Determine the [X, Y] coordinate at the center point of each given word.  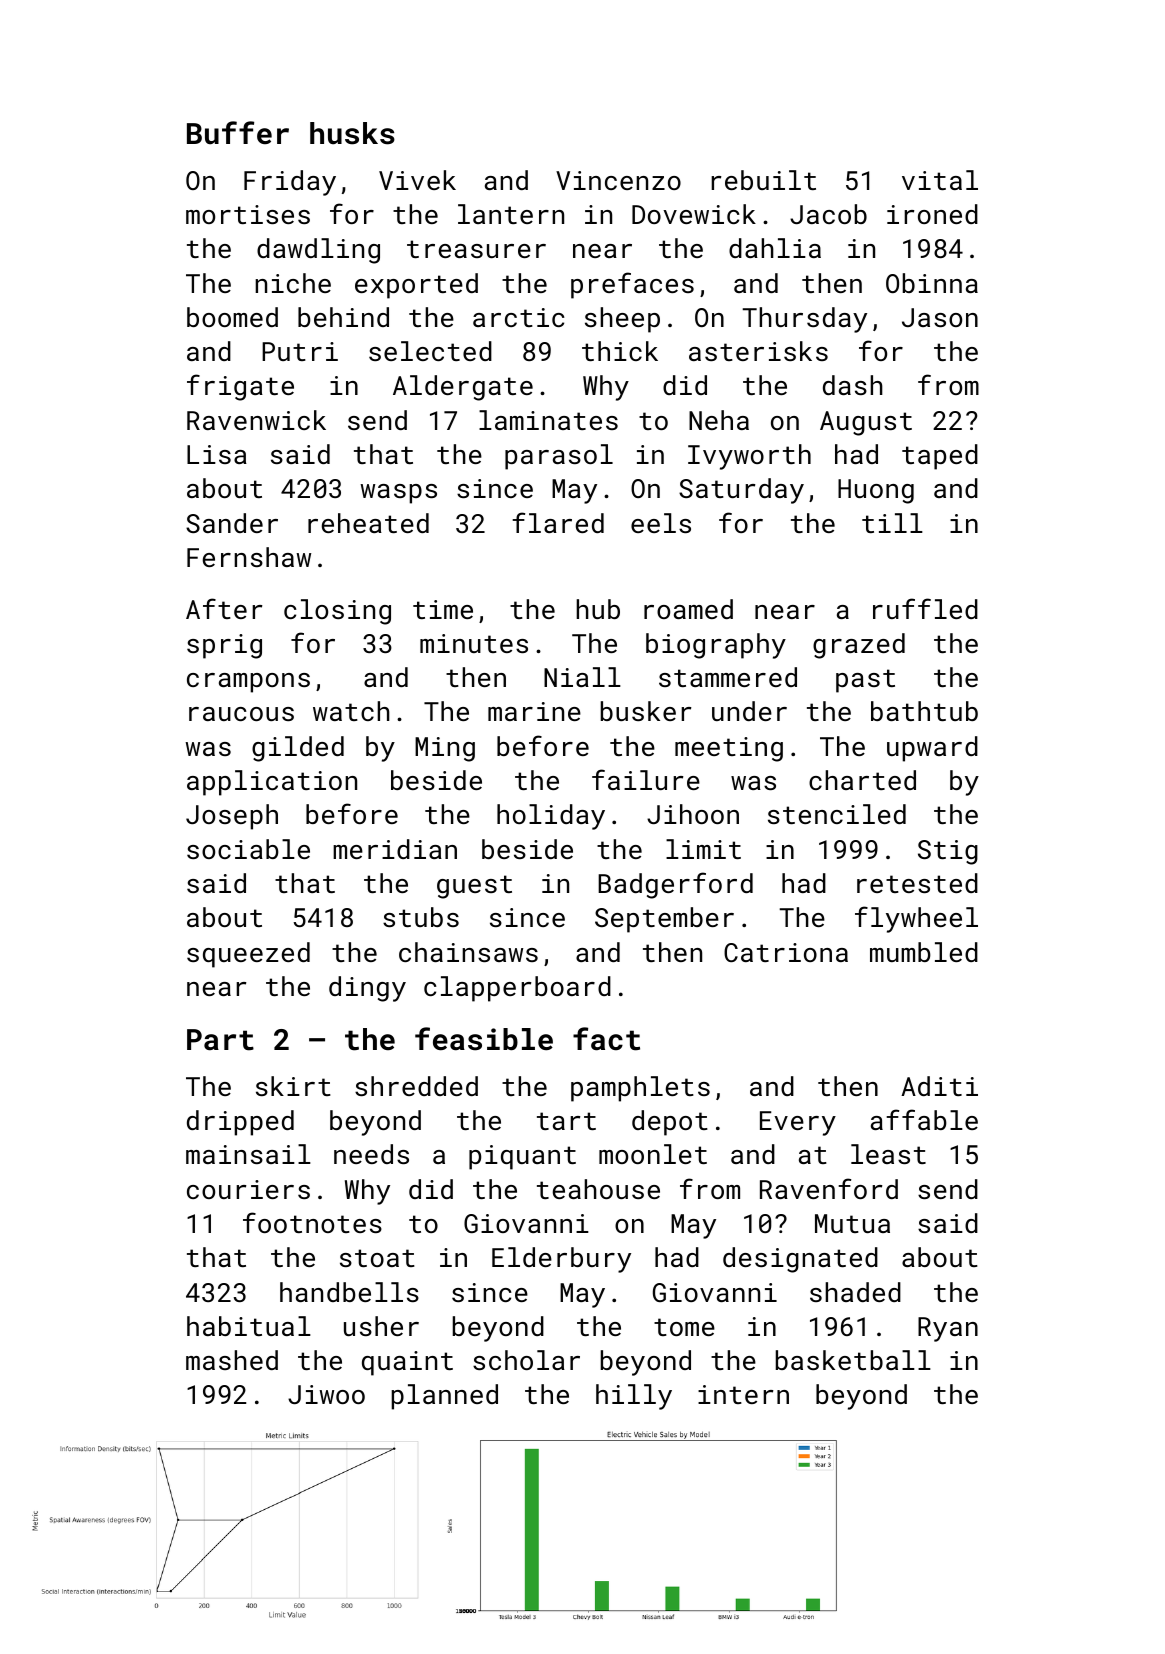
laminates [548, 420]
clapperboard [517, 989]
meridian [395, 849]
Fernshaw [249, 557]
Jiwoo [326, 1394]
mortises [248, 214]
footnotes [312, 1222]
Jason [940, 317]
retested [917, 883]
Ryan [948, 1329]
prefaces [632, 285]
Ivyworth [749, 457]
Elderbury [561, 1260]
